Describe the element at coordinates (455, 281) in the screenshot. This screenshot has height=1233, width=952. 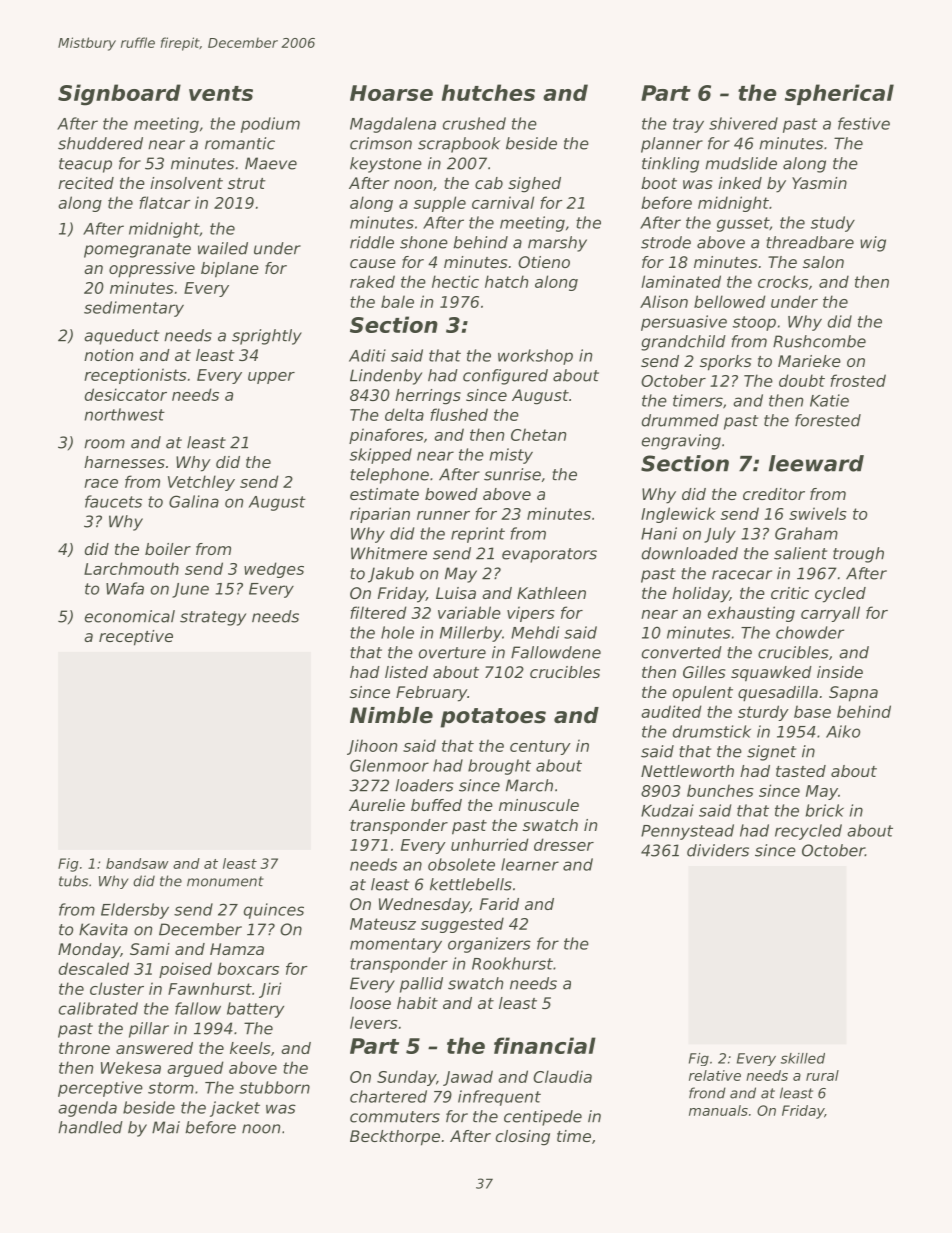
I see `hectic` at that location.
